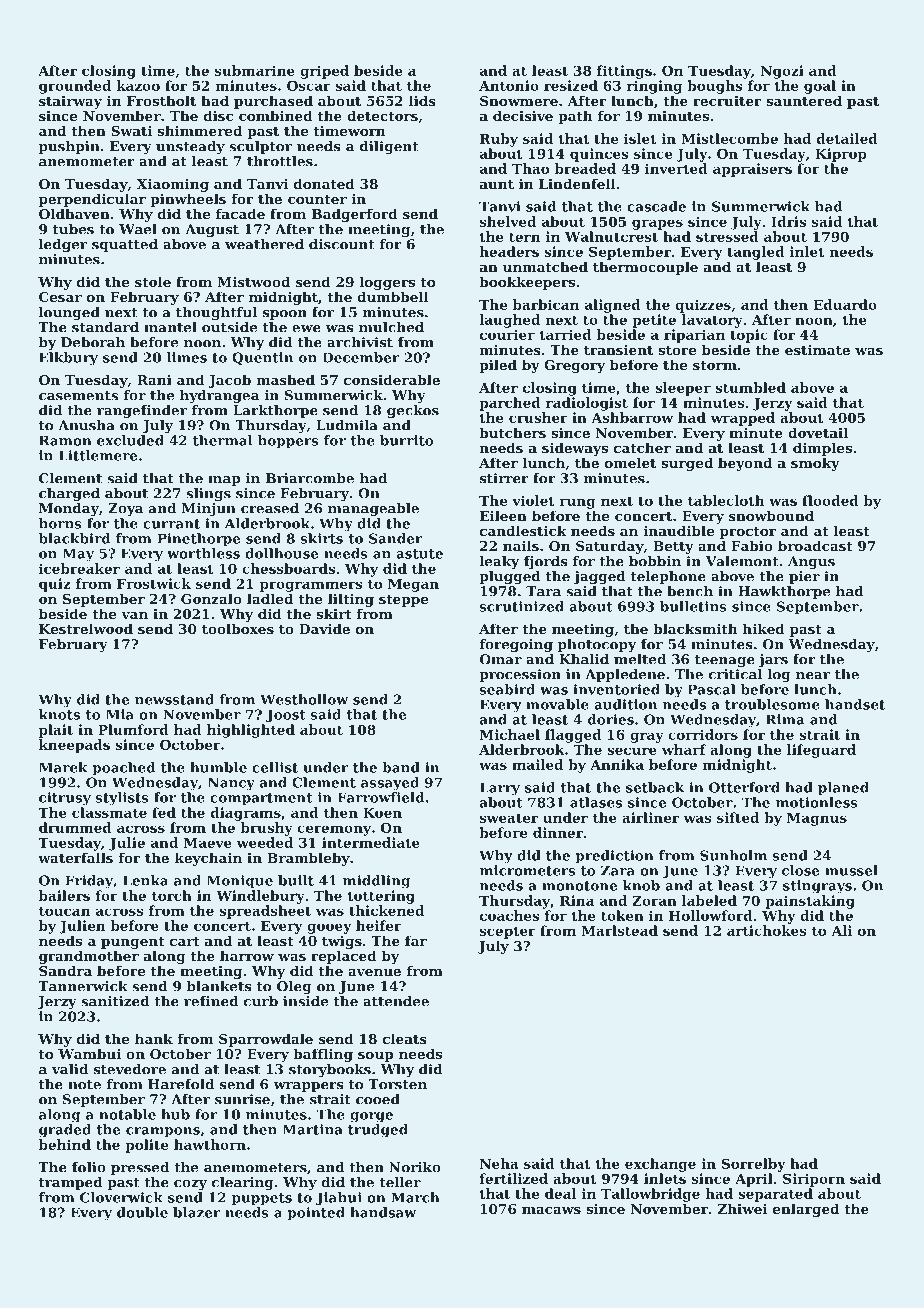 Image resolution: width=924 pixels, height=1308 pixels. What do you see at coordinates (138, 229) in the document?
I see `Wael` at bounding box center [138, 229].
